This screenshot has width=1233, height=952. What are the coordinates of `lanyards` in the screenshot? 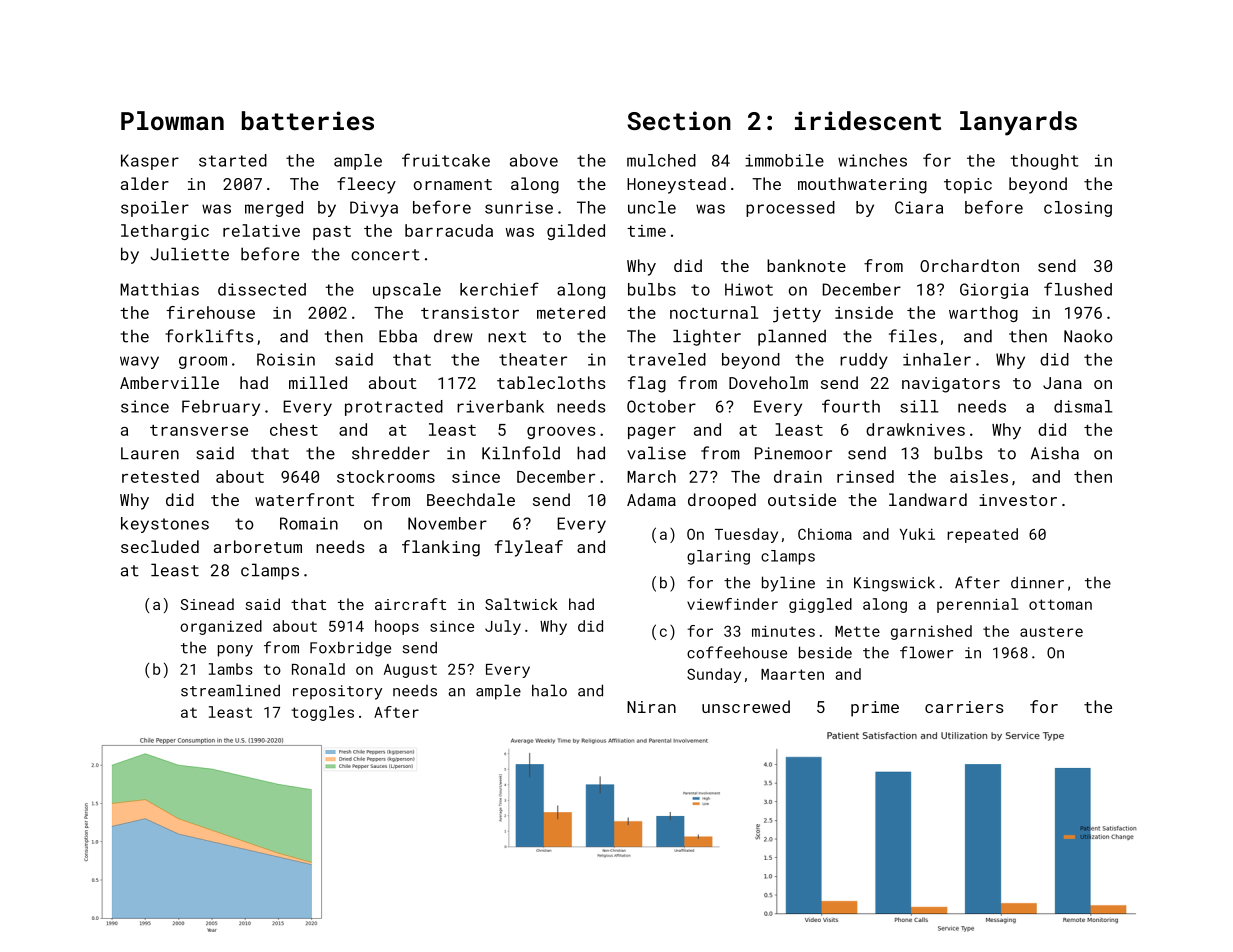 It's located at (1018, 123).
